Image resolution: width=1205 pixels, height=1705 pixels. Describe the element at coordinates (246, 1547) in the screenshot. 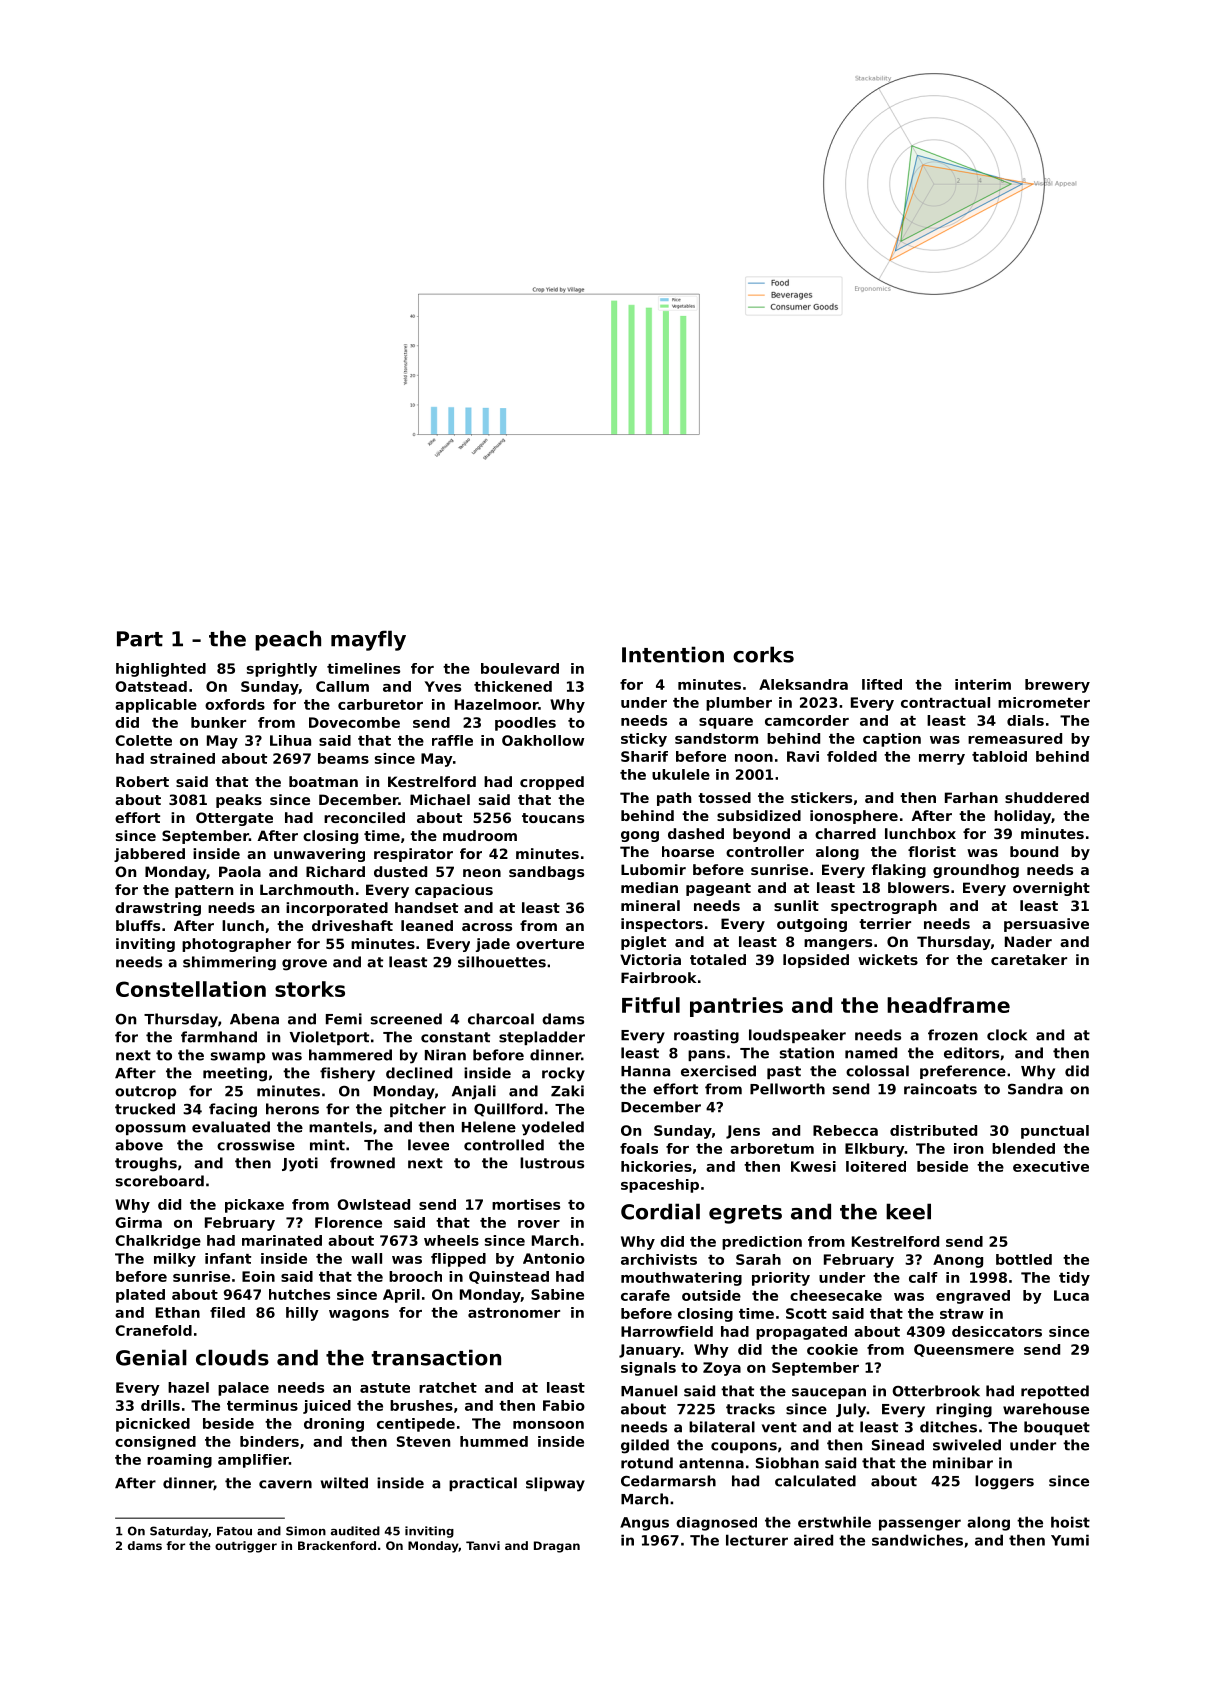

I see `outrigger` at that location.
